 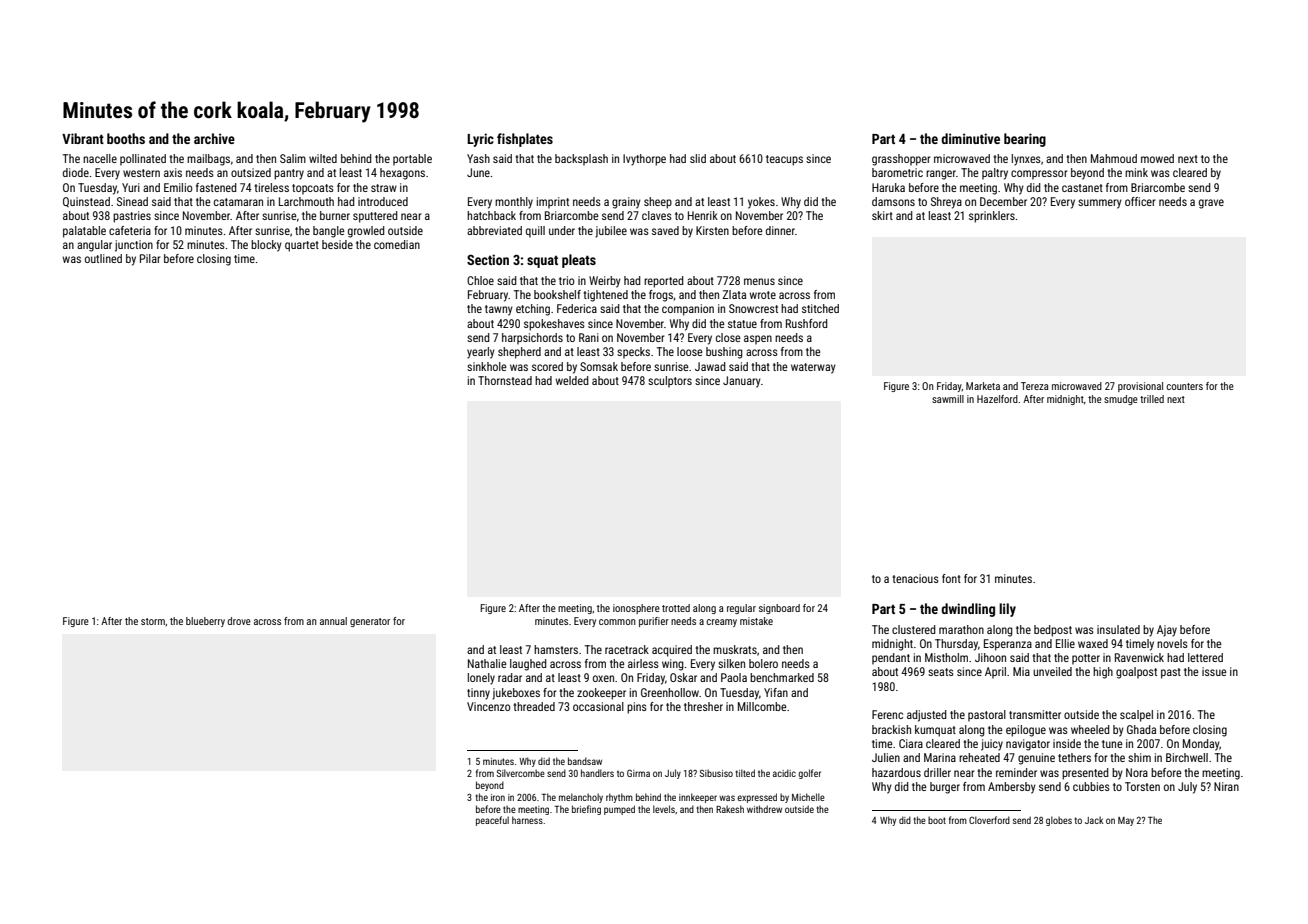 I want to click on Cloverford, so click(x=989, y=820).
